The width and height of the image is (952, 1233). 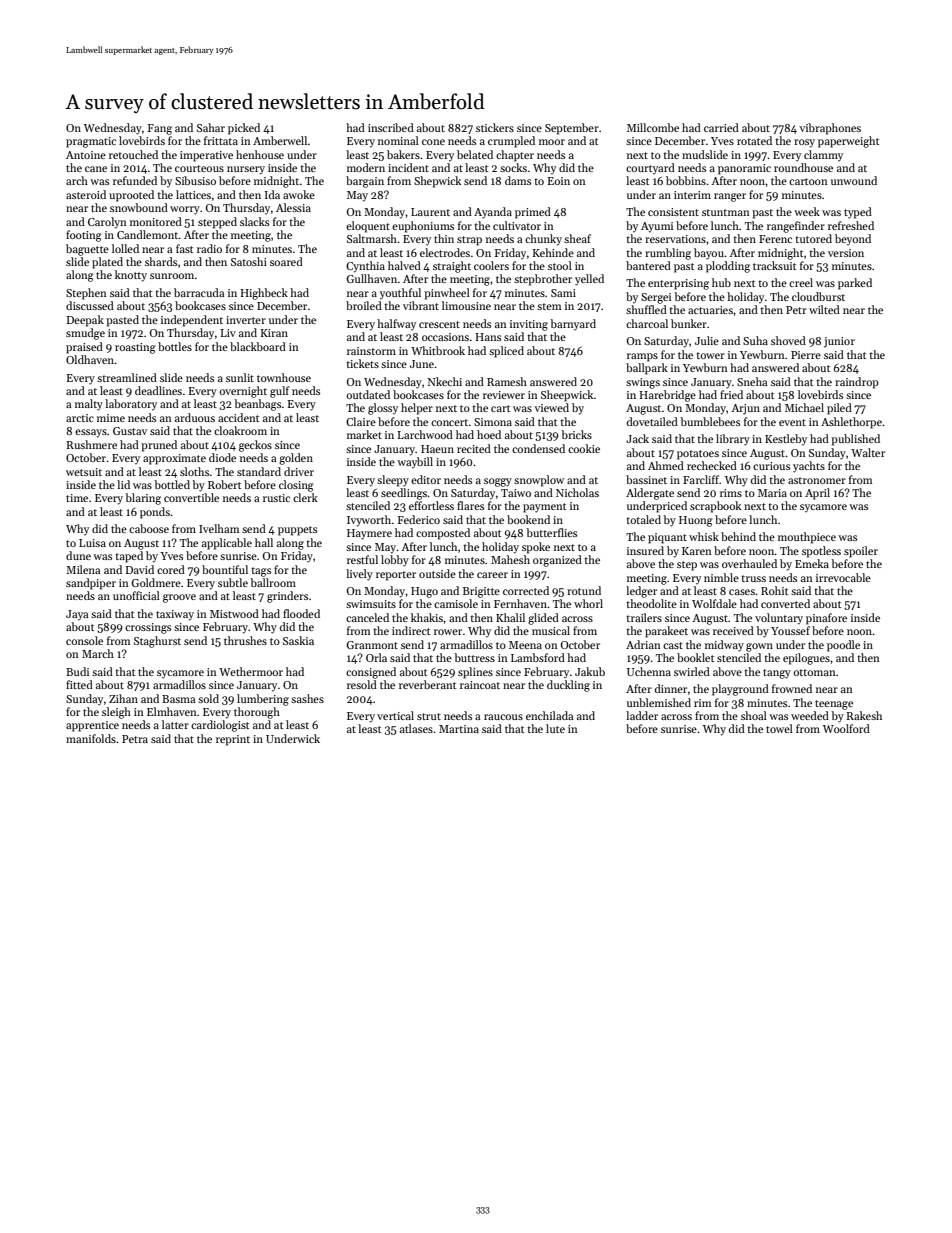 I want to click on towel, so click(x=779, y=728).
